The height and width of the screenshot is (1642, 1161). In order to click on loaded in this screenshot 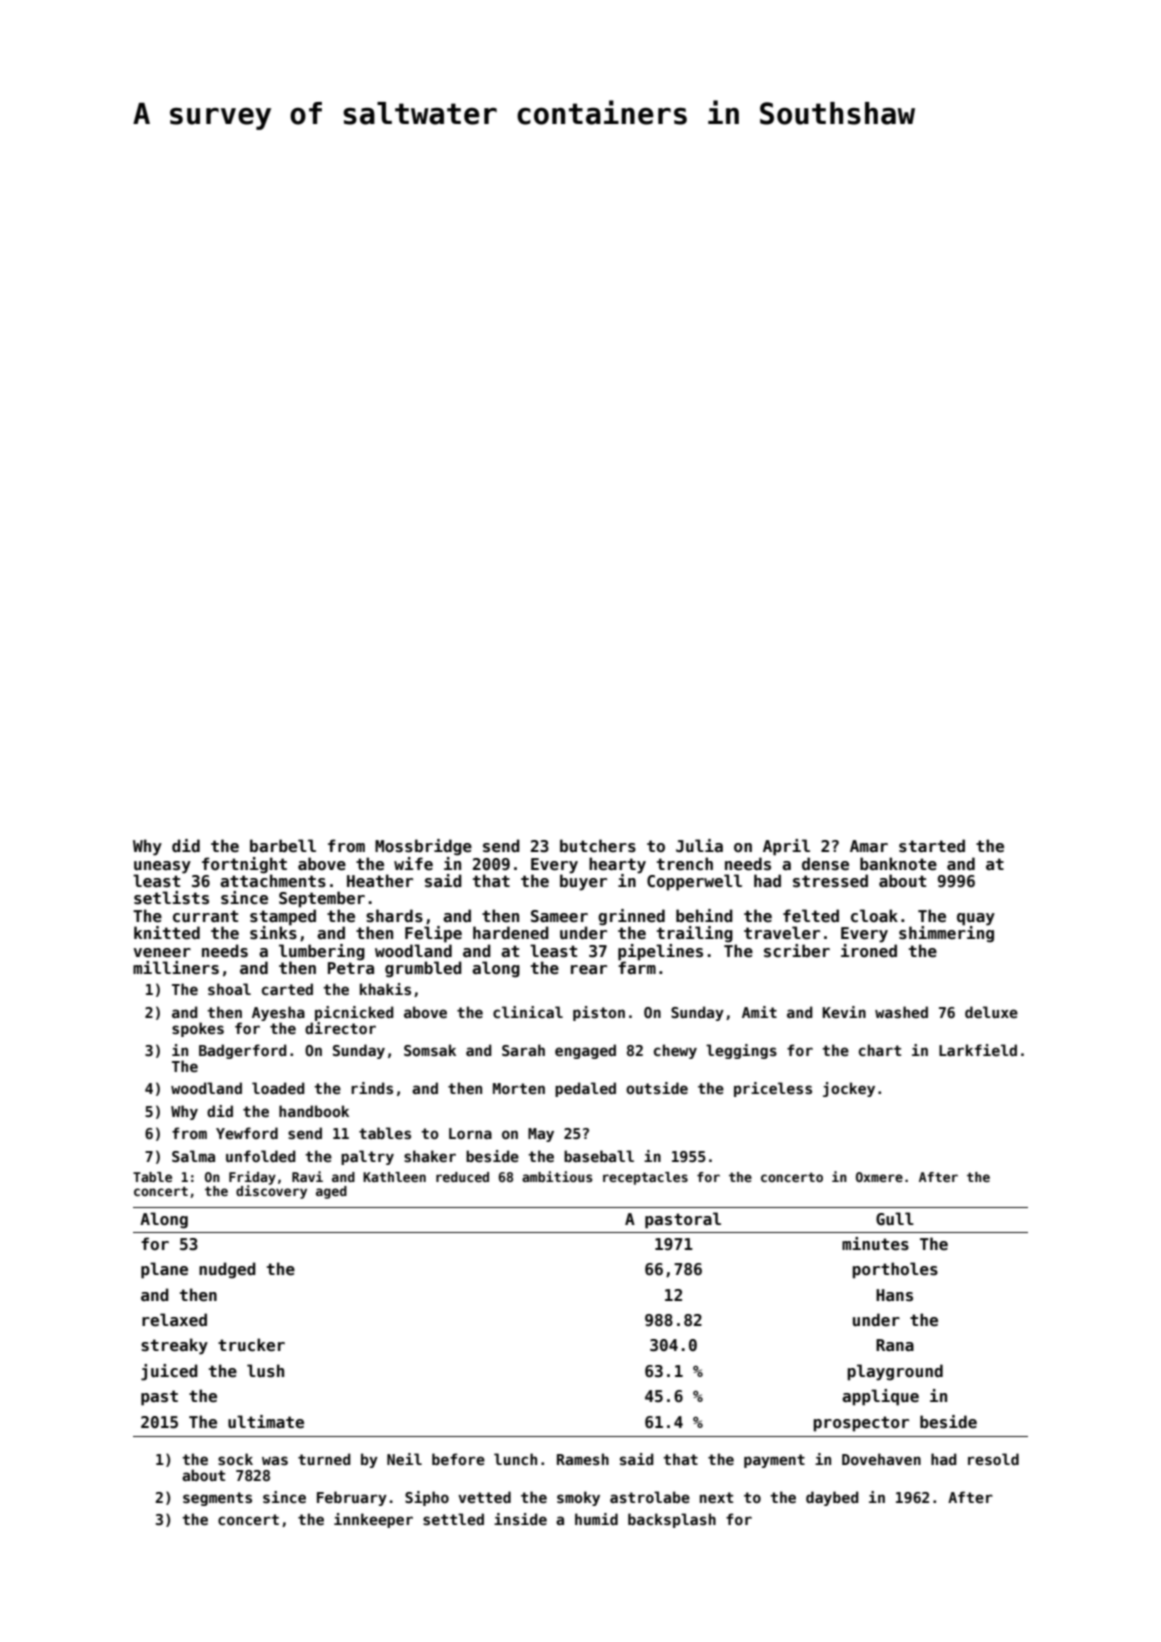, I will do `click(278, 1088)`.
